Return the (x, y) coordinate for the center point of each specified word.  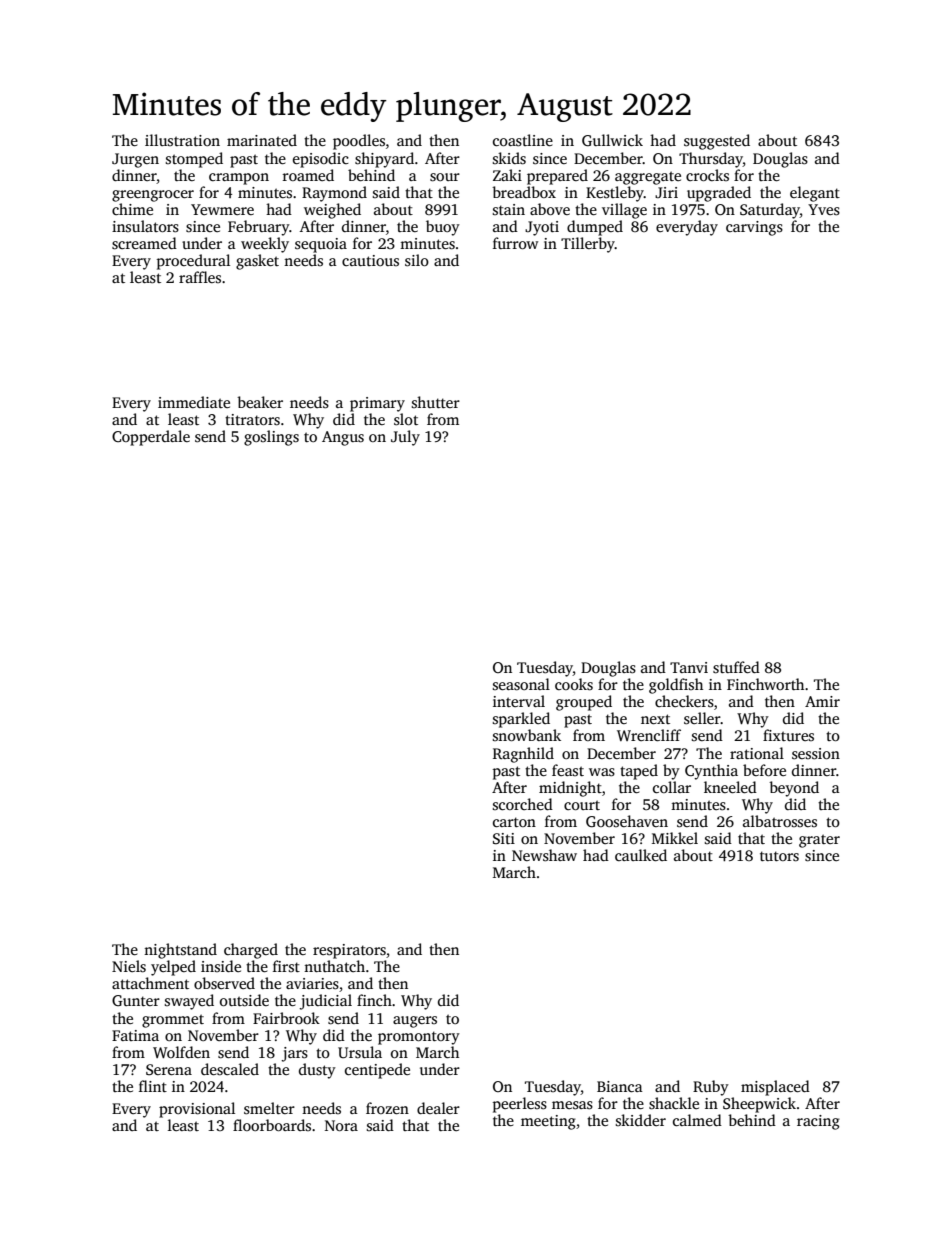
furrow (515, 243)
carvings (754, 228)
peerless (520, 1105)
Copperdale (151, 438)
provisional (197, 1110)
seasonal (521, 684)
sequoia (321, 245)
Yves (824, 210)
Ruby (711, 1088)
